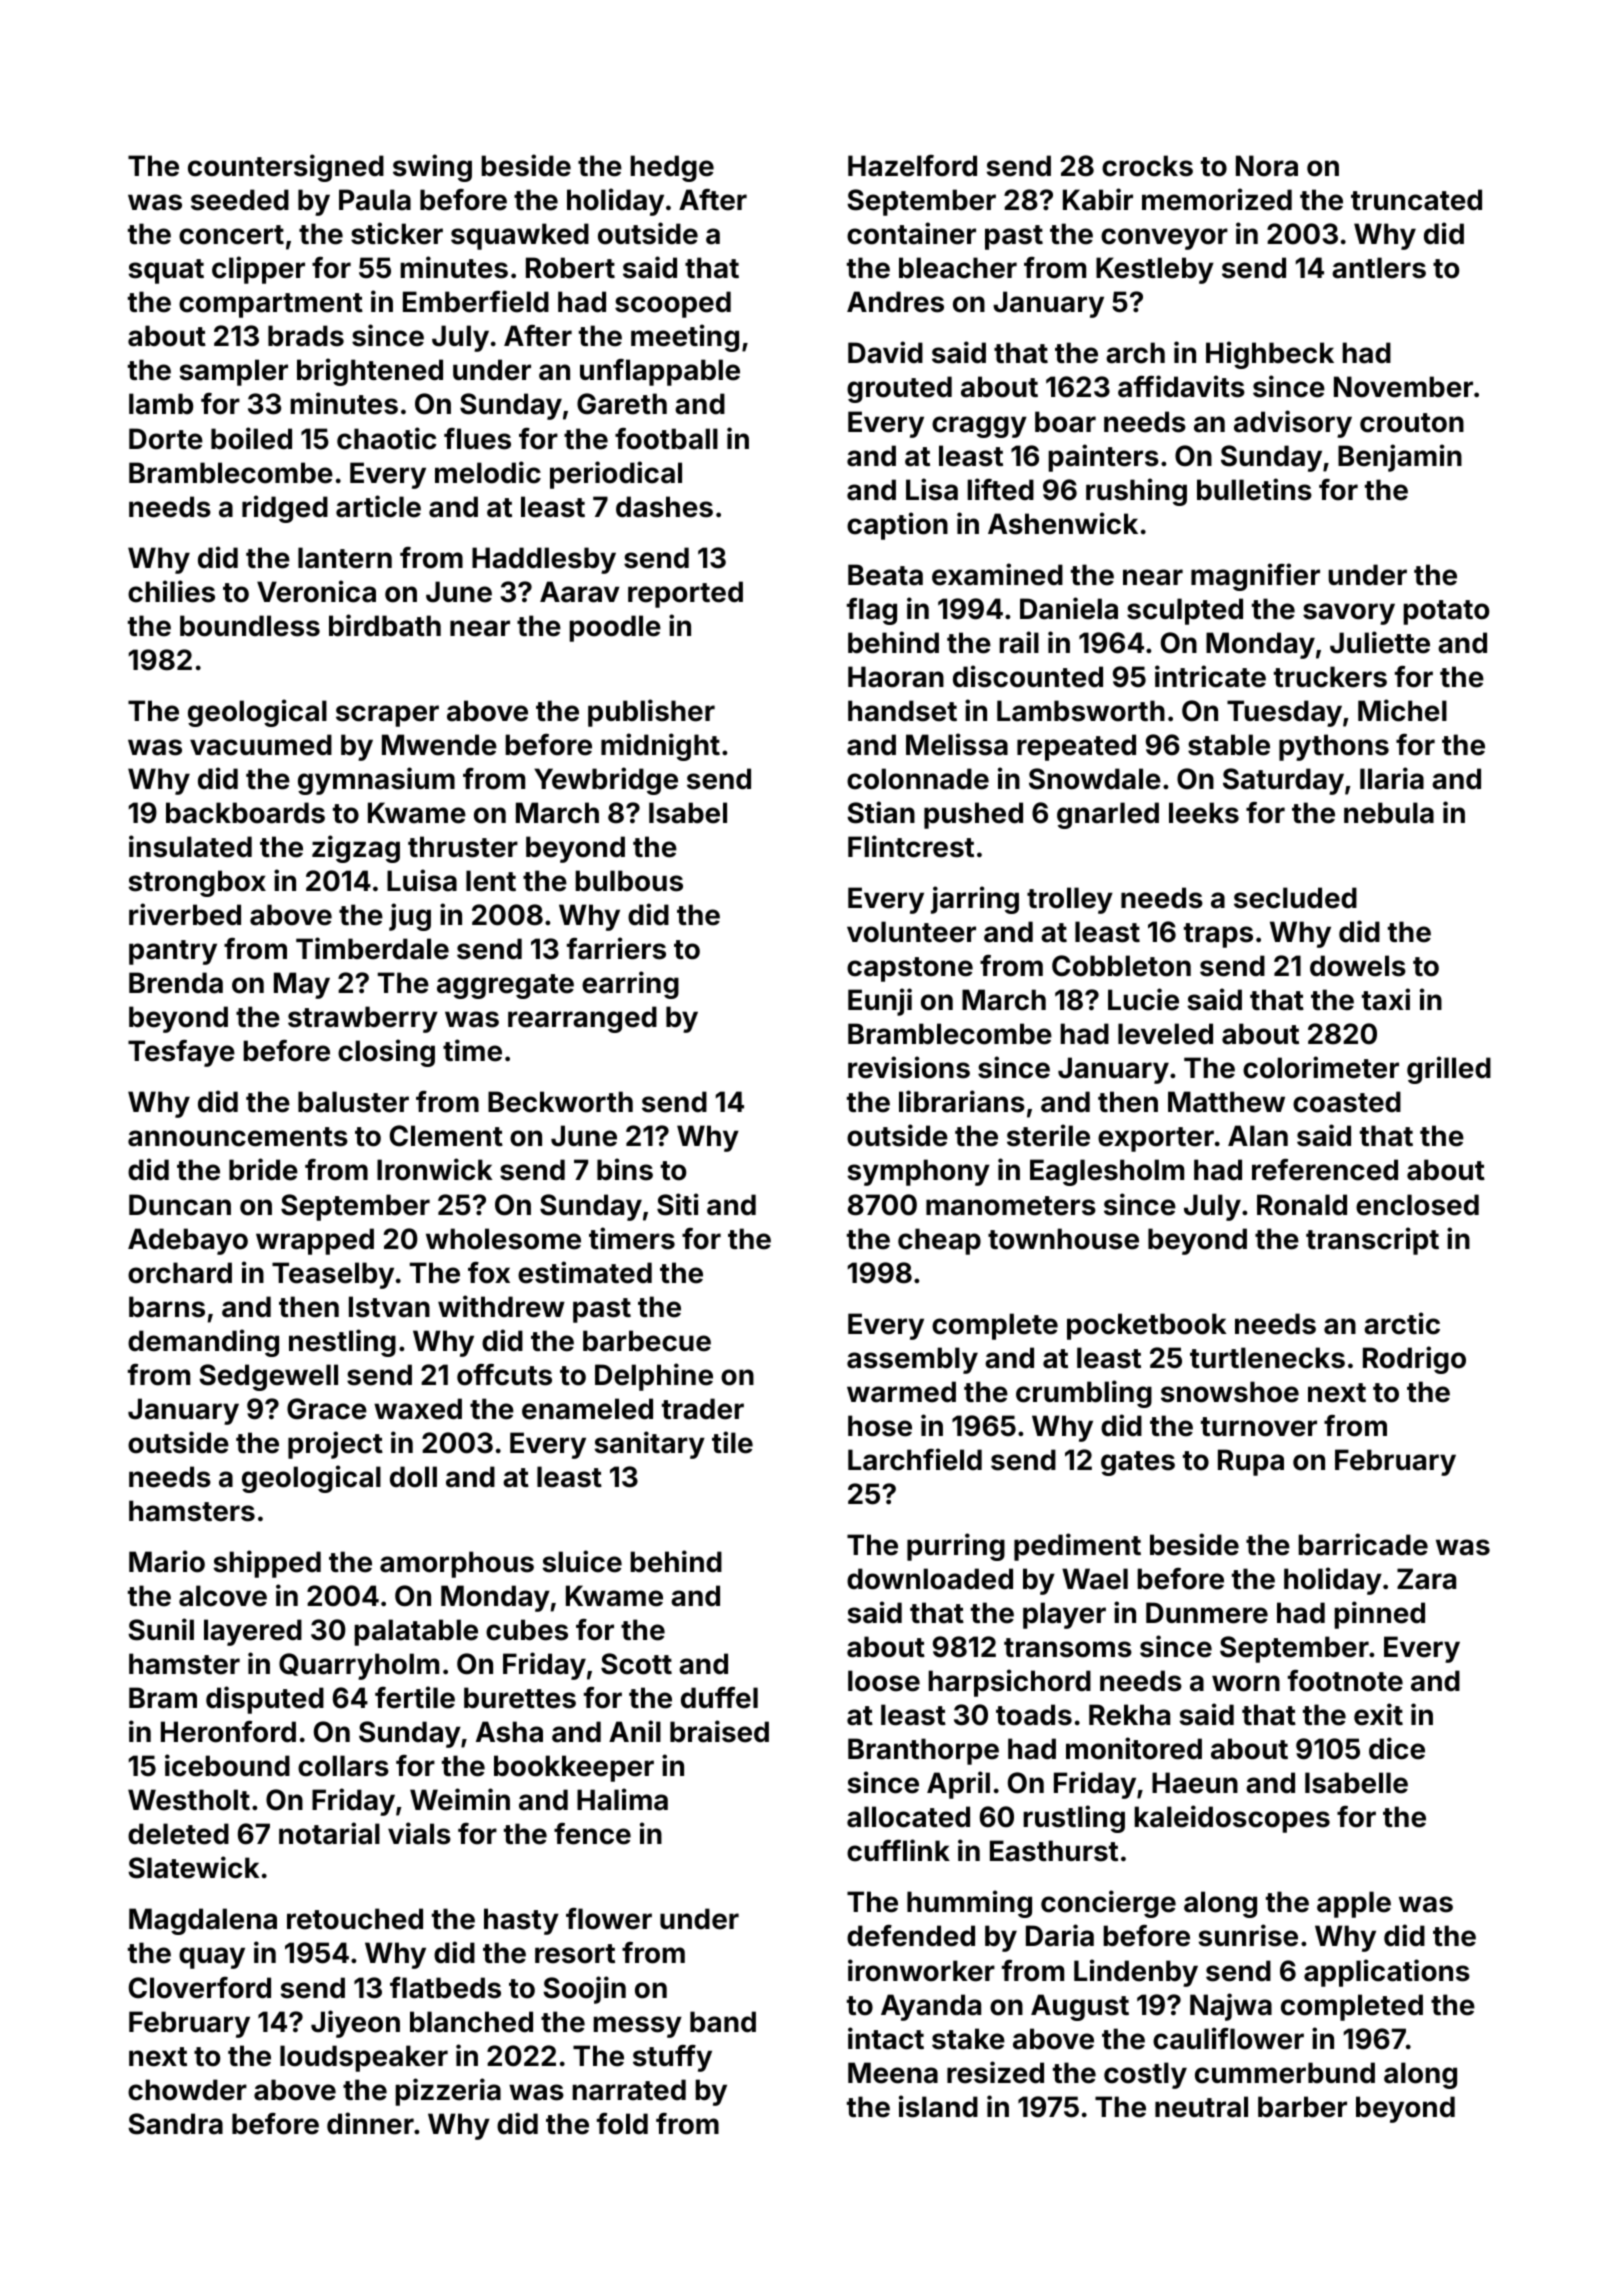  I want to click on disputed, so click(265, 1700).
